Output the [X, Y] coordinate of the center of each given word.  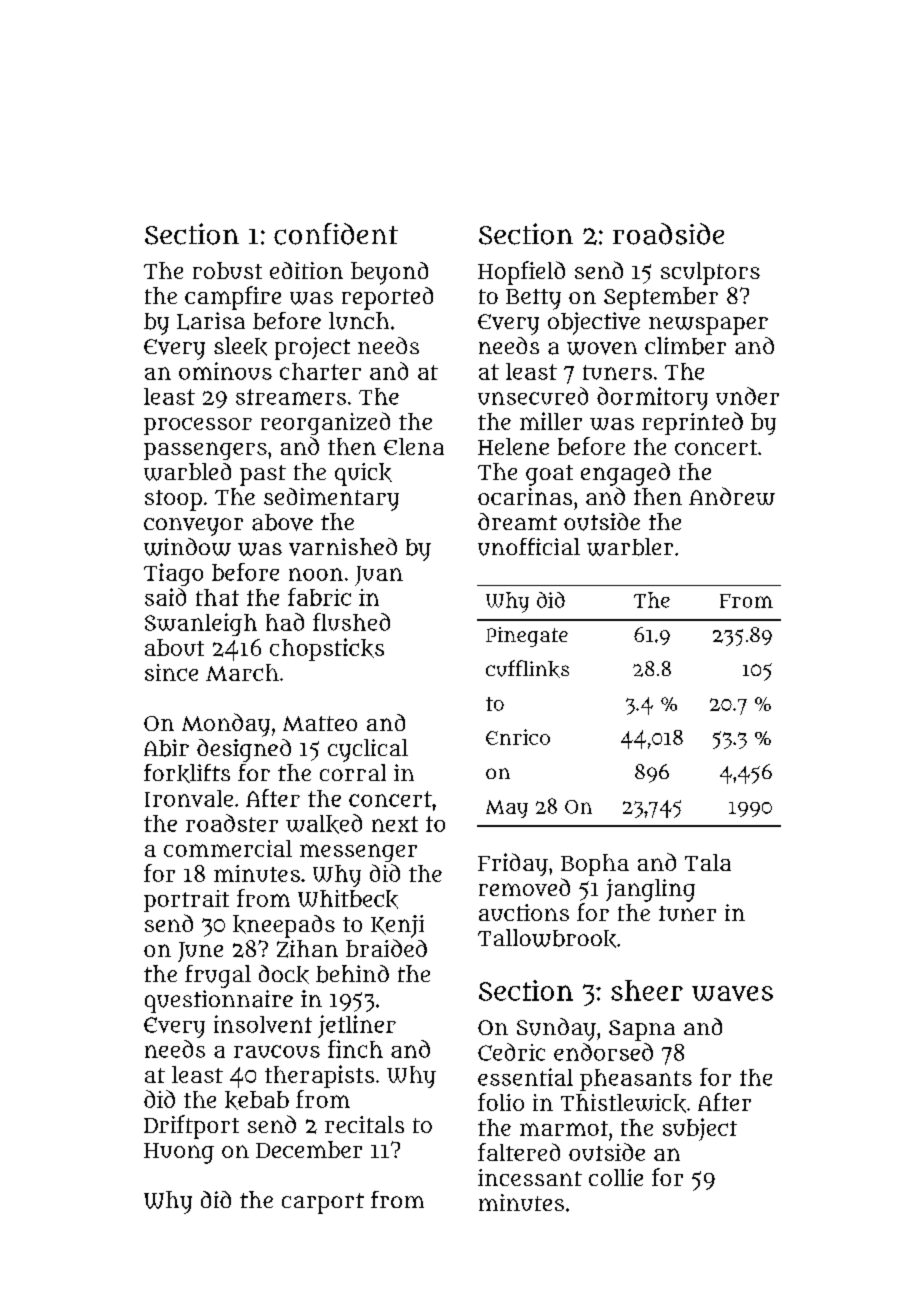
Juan [379, 576]
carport [323, 1203]
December [309, 1149]
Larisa [211, 321]
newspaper [708, 326]
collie [616, 1177]
